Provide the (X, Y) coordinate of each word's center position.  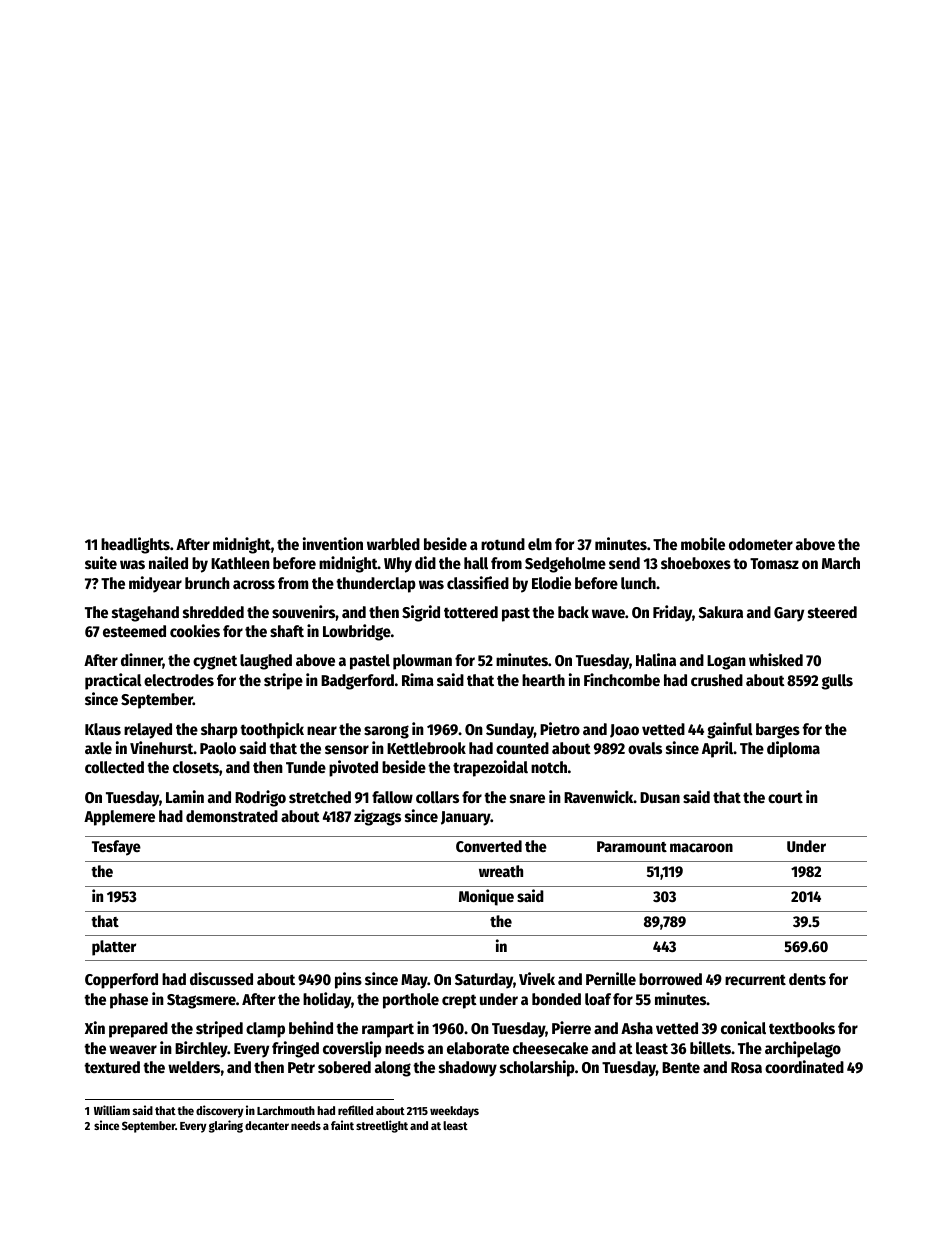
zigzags (377, 817)
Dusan (660, 798)
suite (101, 563)
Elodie (551, 583)
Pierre (571, 1028)
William (112, 1110)
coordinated (804, 1067)
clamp (265, 1030)
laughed (266, 662)
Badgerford (357, 682)
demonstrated (232, 816)
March (841, 563)
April (718, 749)
